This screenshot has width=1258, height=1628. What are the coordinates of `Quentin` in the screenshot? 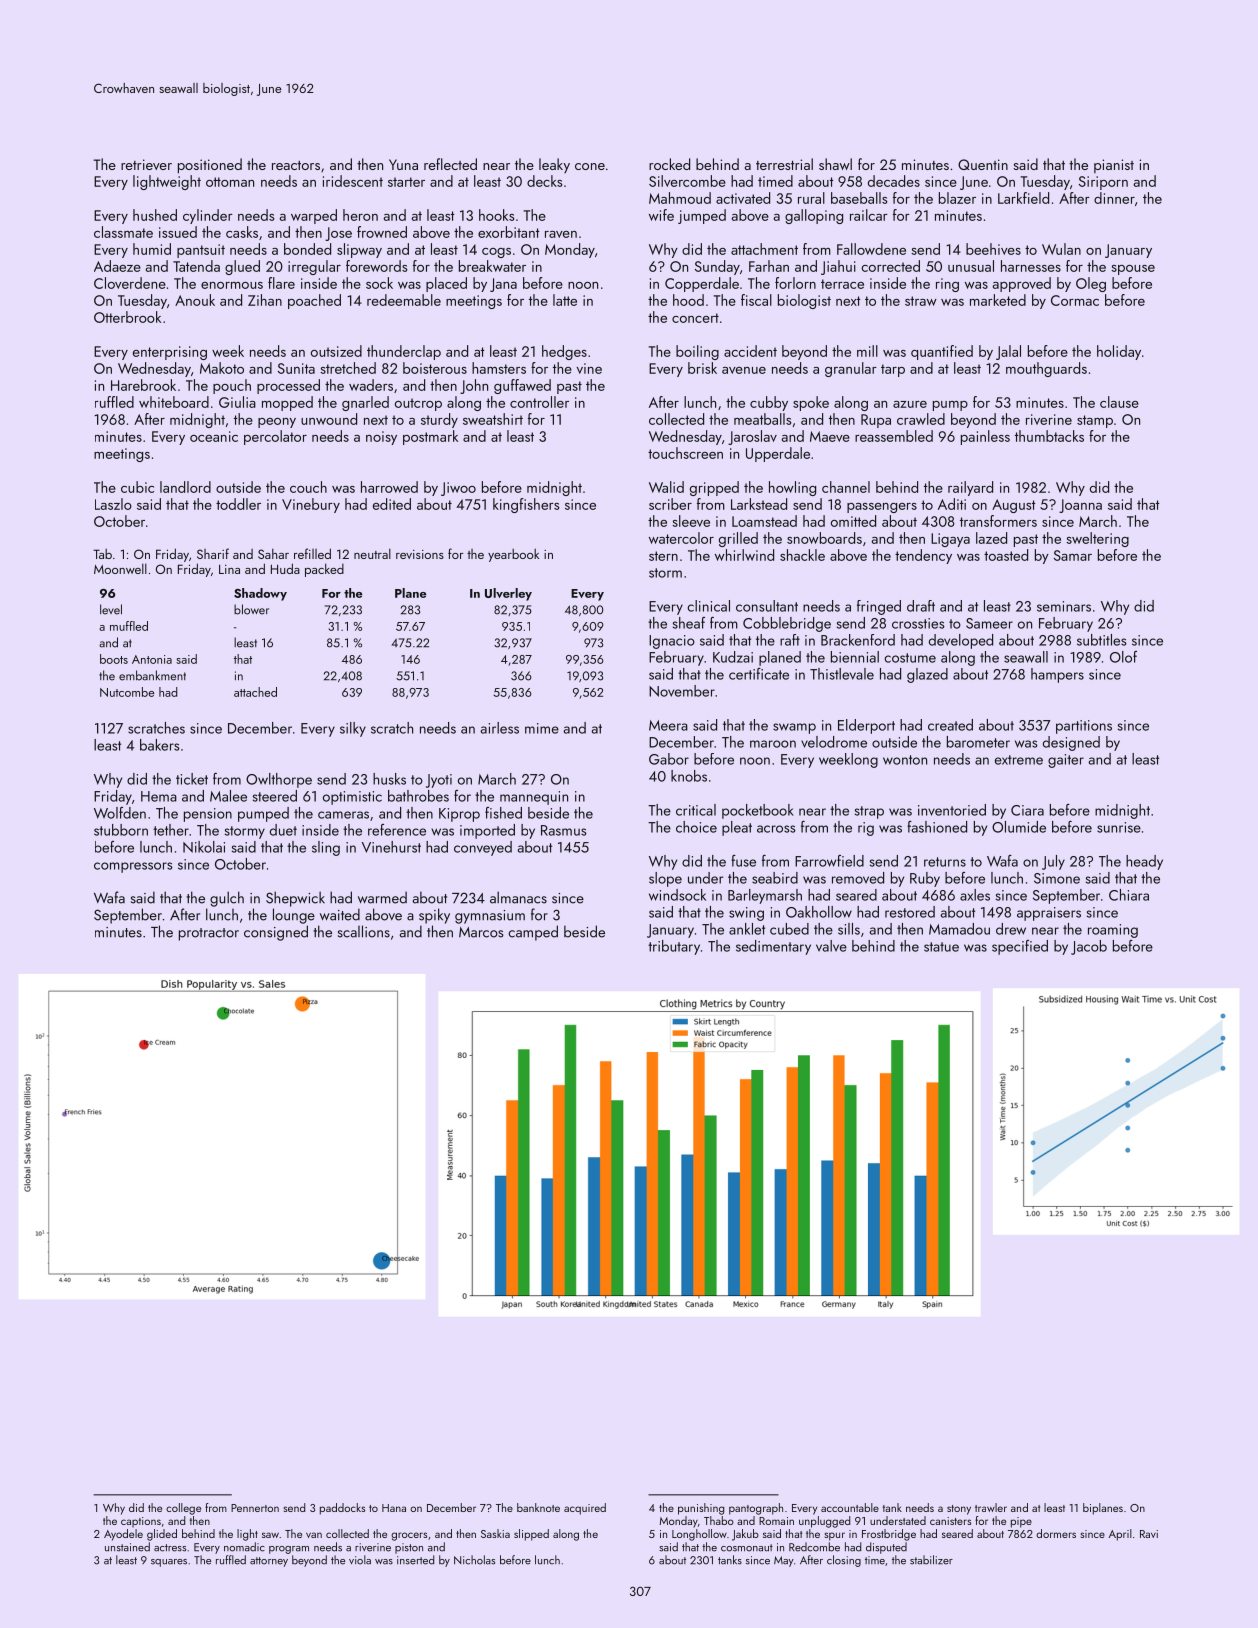 It's located at (983, 164).
